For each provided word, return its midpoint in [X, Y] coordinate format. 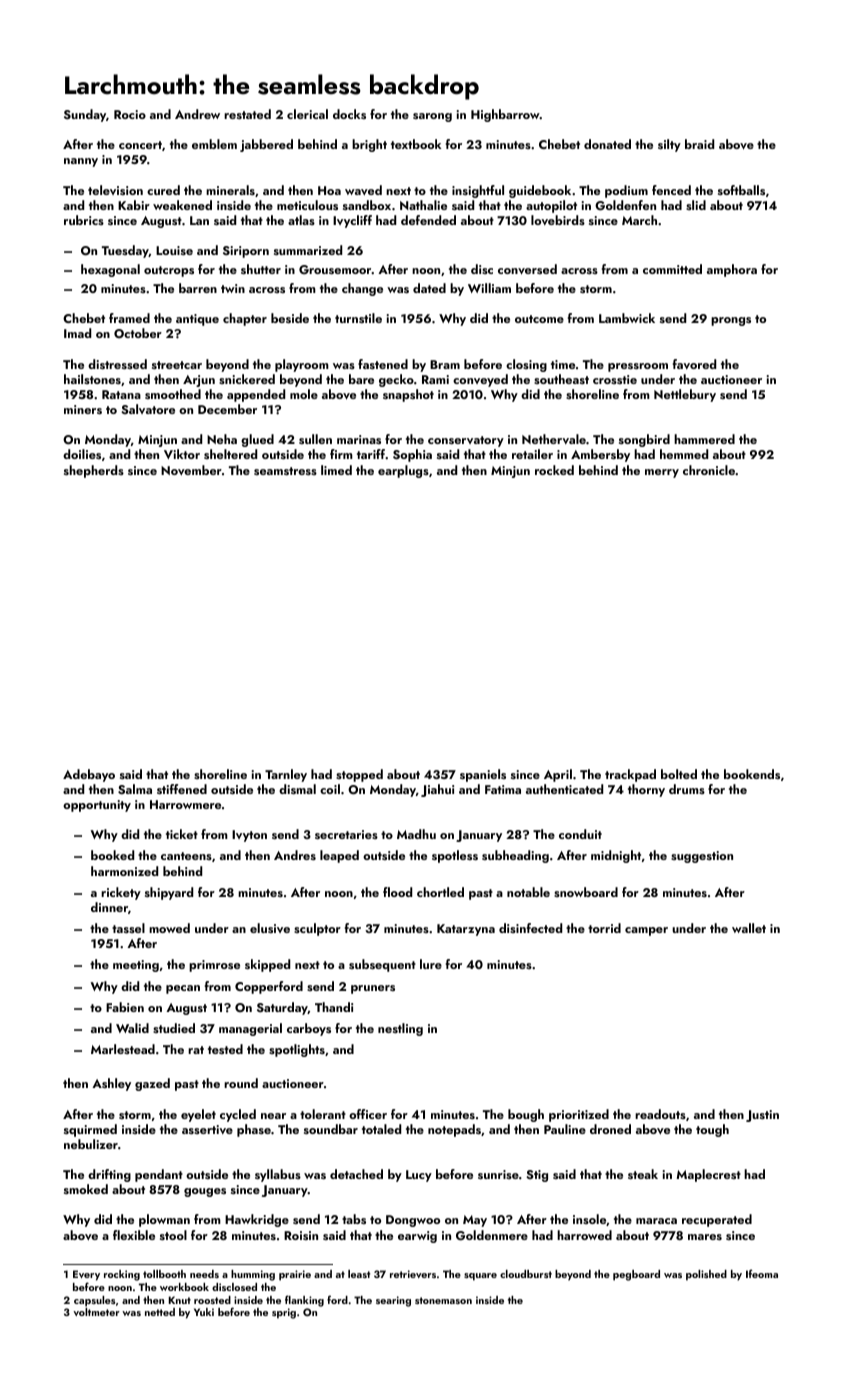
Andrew [197, 114]
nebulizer [91, 1144]
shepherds [94, 471]
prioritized [579, 1115]
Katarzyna [466, 930]
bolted [679, 774]
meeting [136, 966]
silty [669, 145]
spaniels [483, 775]
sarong [432, 117]
